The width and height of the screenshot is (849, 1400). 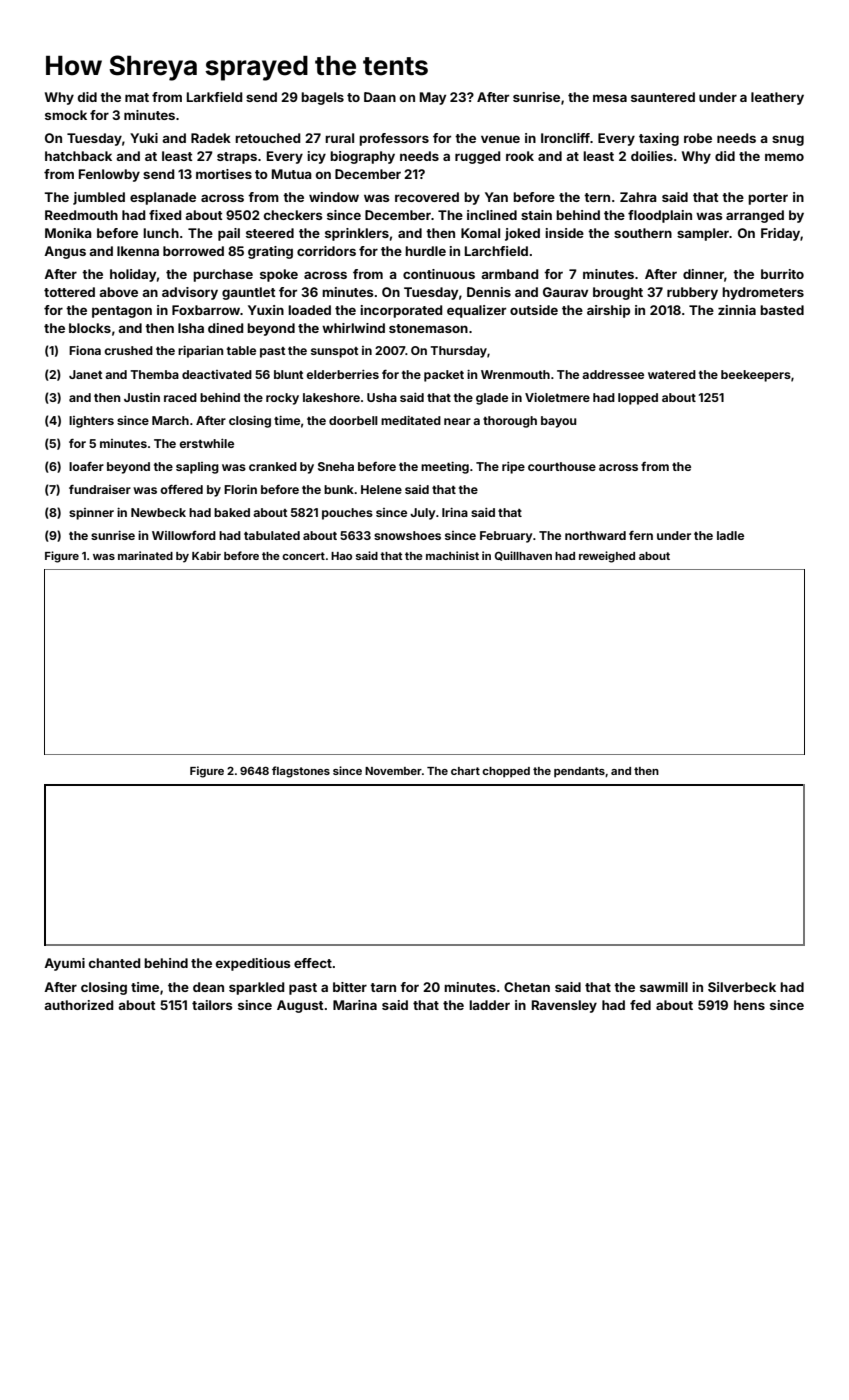 I want to click on August, so click(x=300, y=1006).
